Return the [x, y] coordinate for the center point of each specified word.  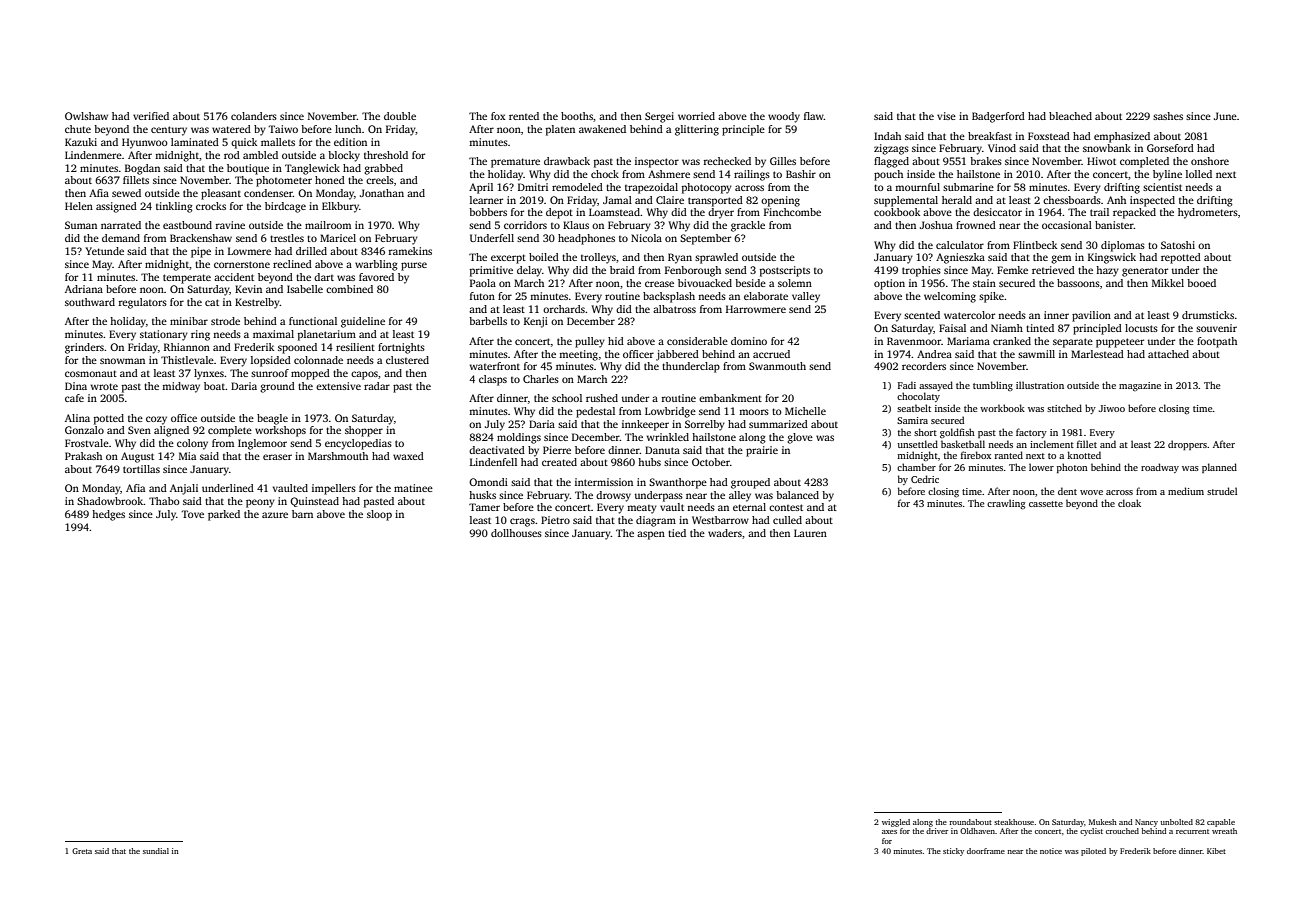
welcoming [950, 297]
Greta [82, 851]
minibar [189, 321]
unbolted [1176, 822]
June [1225, 116]
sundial [156, 851]
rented [524, 116]
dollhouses [516, 533]
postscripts [785, 271]
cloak [1129, 503]
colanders [254, 116]
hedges [108, 515]
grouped [750, 483]
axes [889, 832]
